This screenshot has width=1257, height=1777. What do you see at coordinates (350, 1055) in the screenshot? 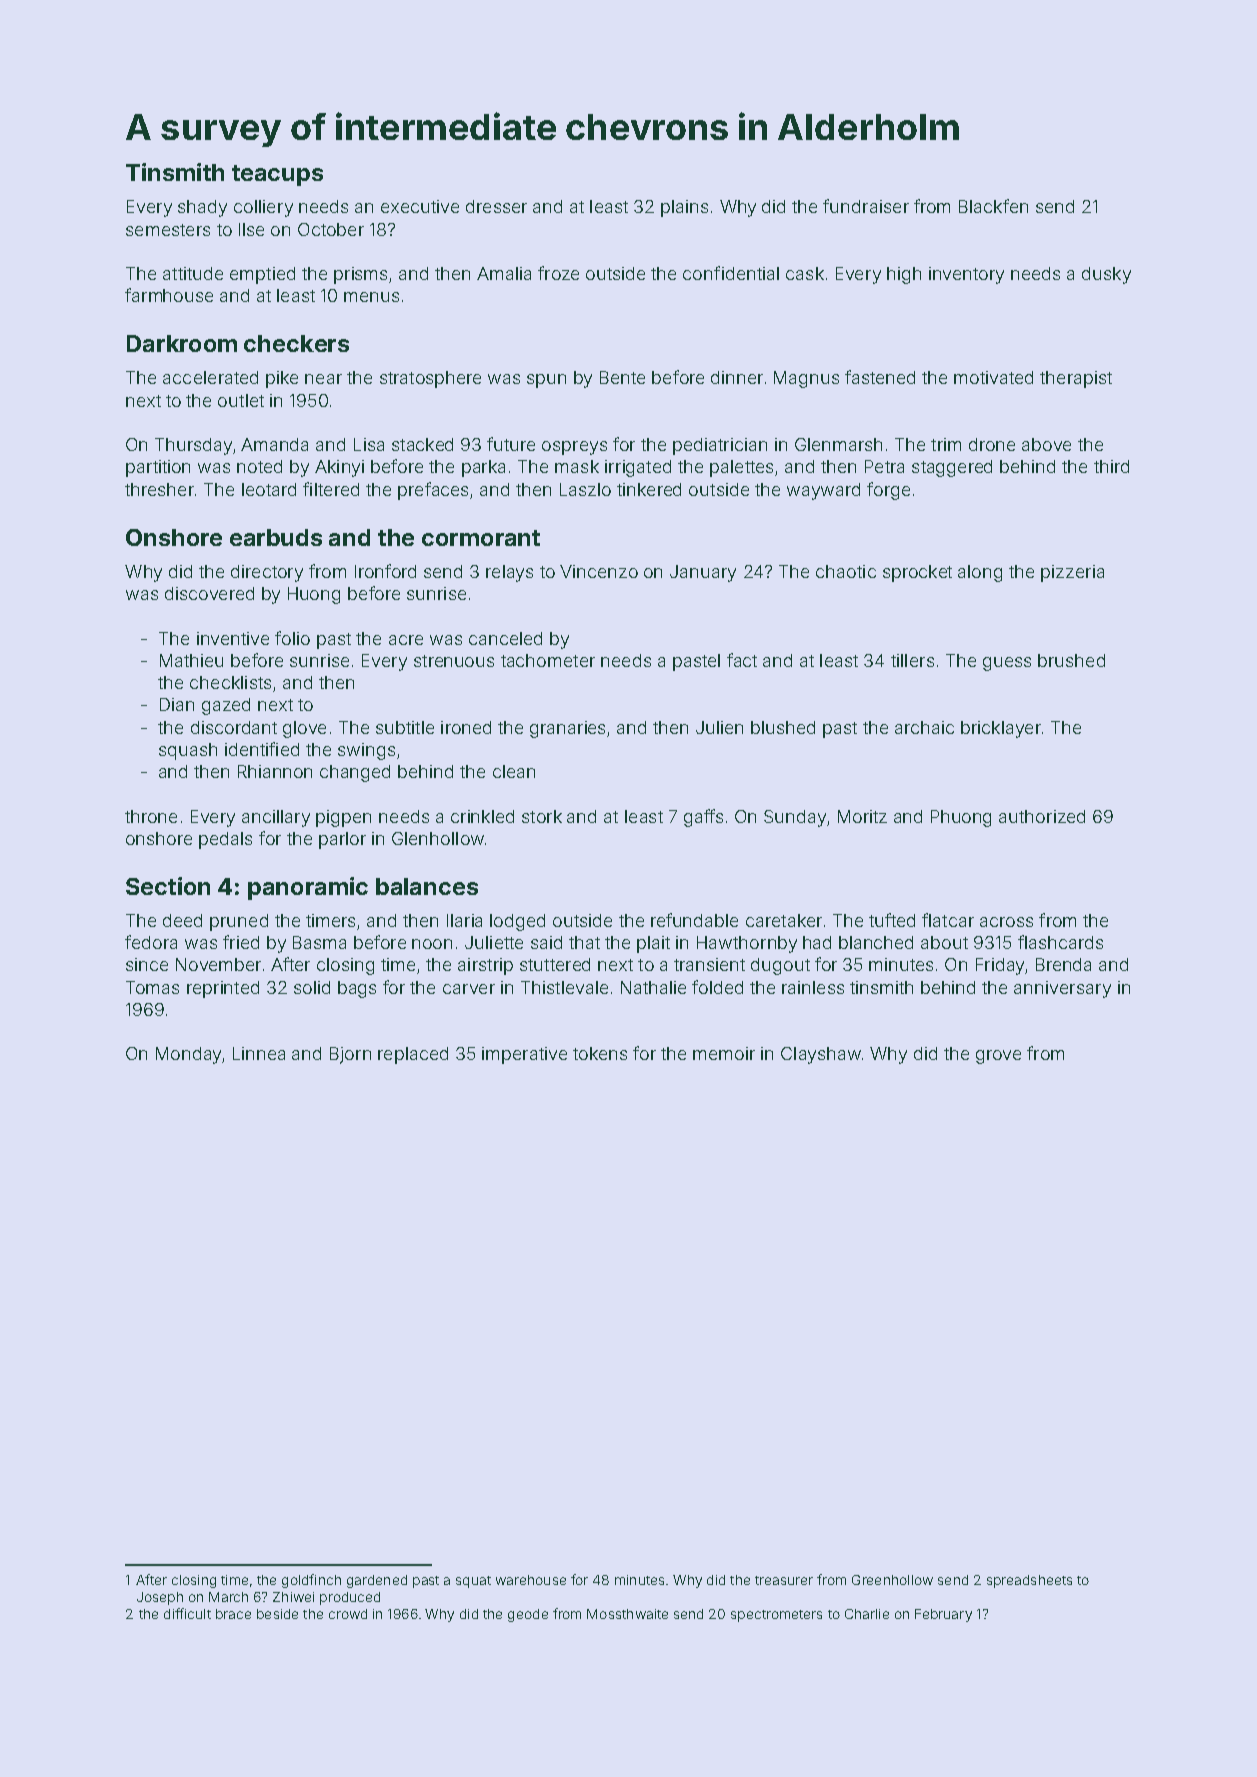
I see `Bjorn` at bounding box center [350, 1055].
